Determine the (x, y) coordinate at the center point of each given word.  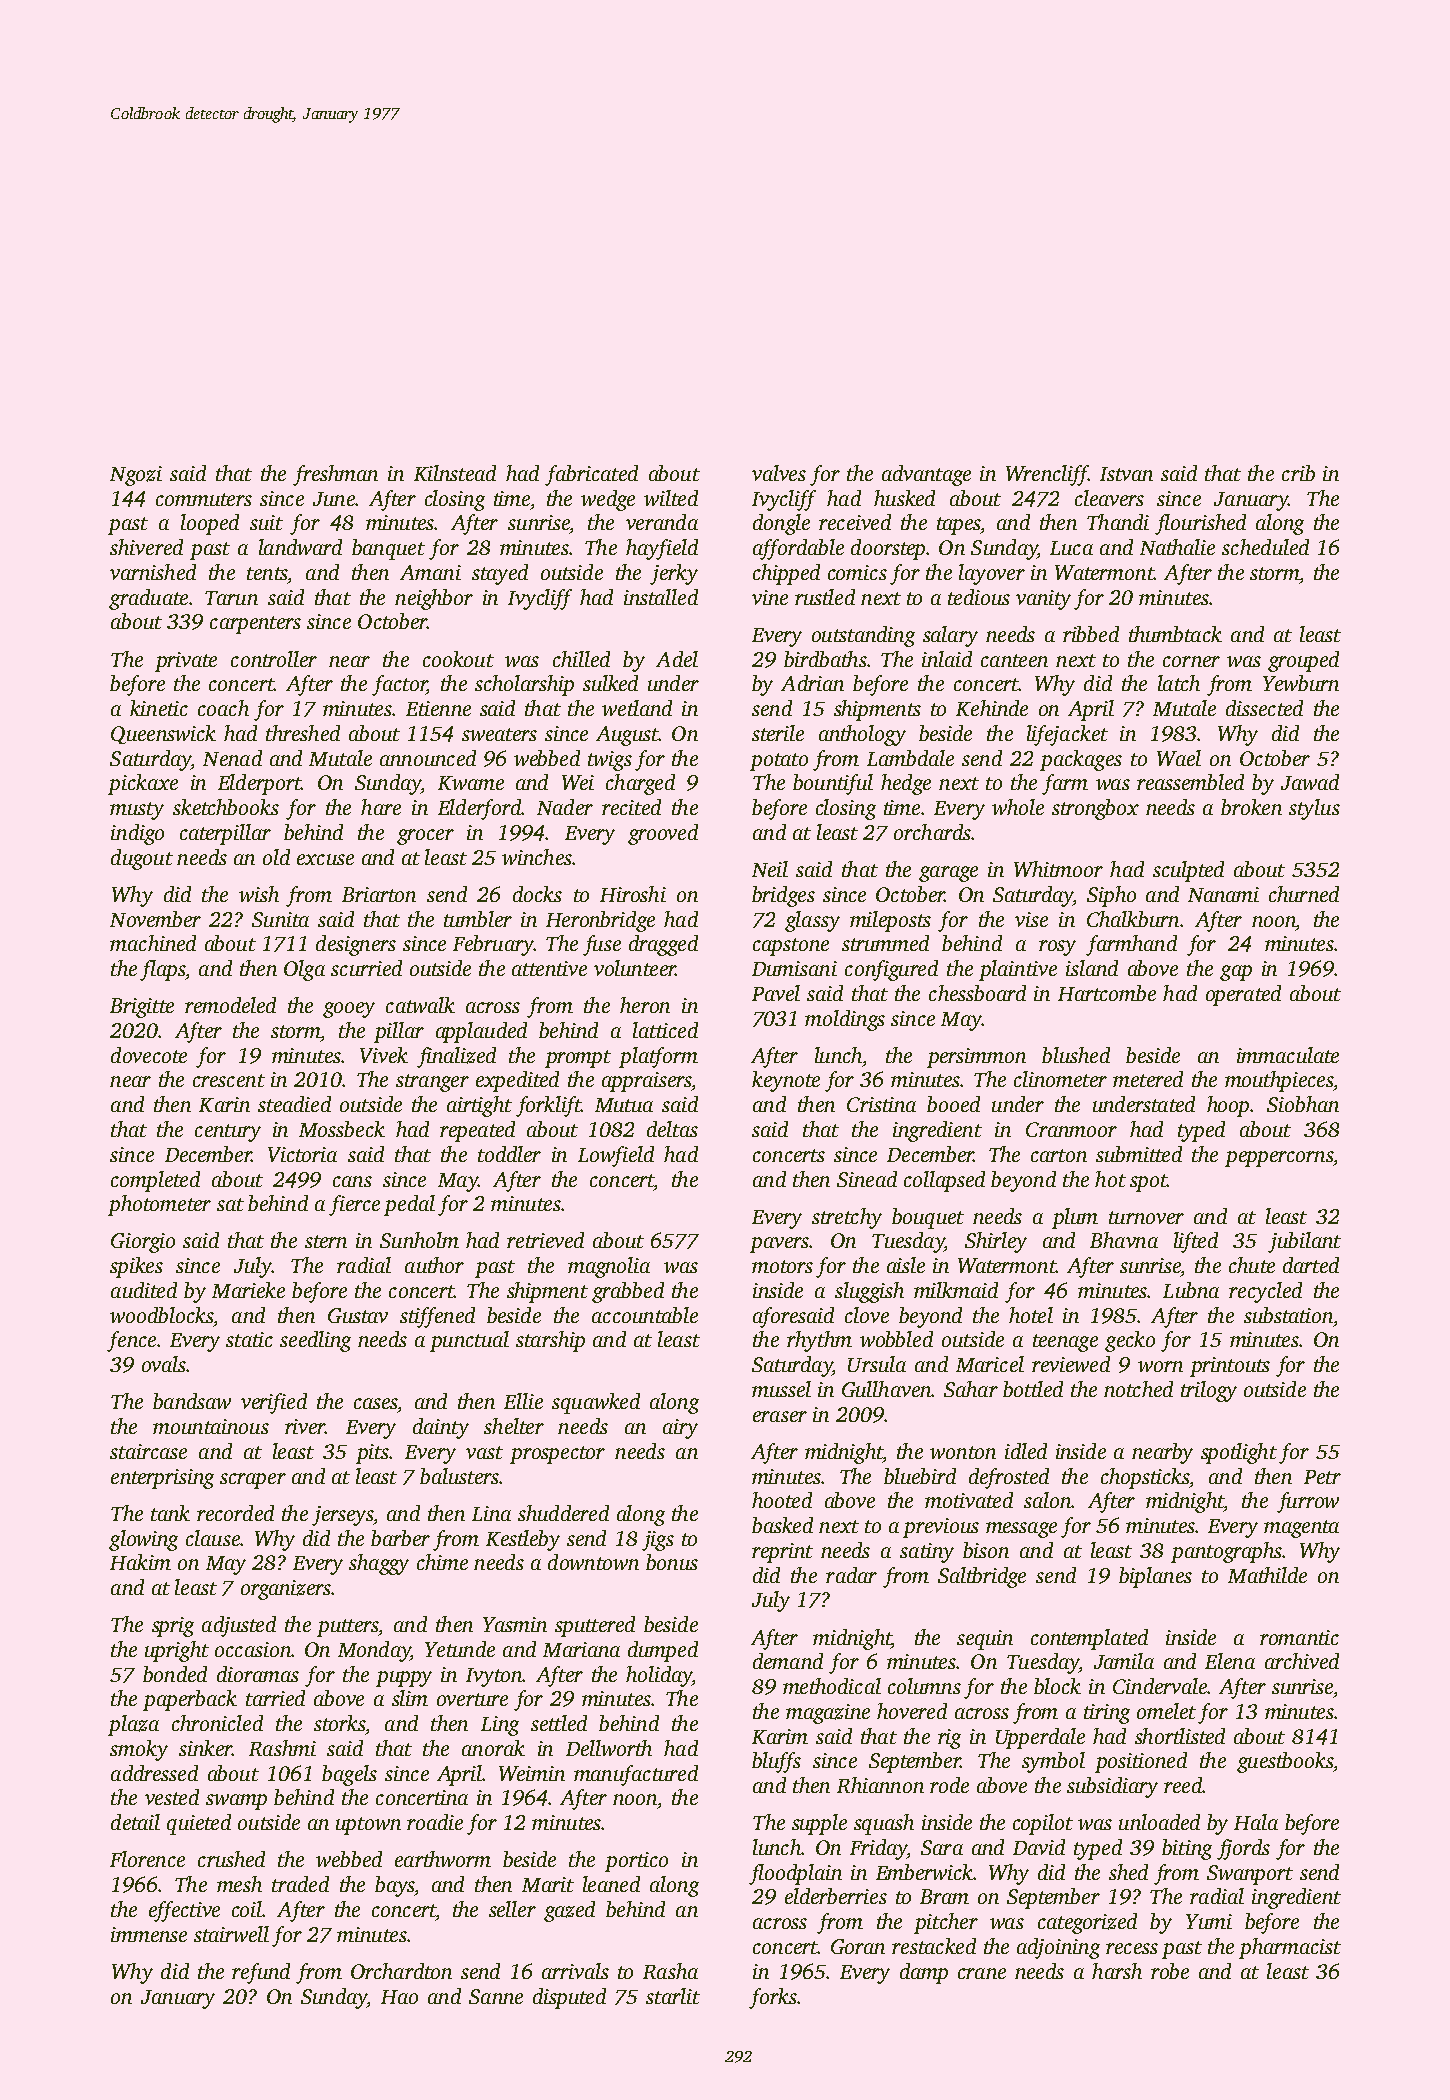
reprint (782, 1553)
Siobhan (1303, 1104)
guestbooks (1285, 1762)
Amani (430, 572)
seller (512, 1909)
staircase (148, 1451)
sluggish (869, 1292)
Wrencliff (1047, 475)
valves (779, 473)
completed (155, 1181)
